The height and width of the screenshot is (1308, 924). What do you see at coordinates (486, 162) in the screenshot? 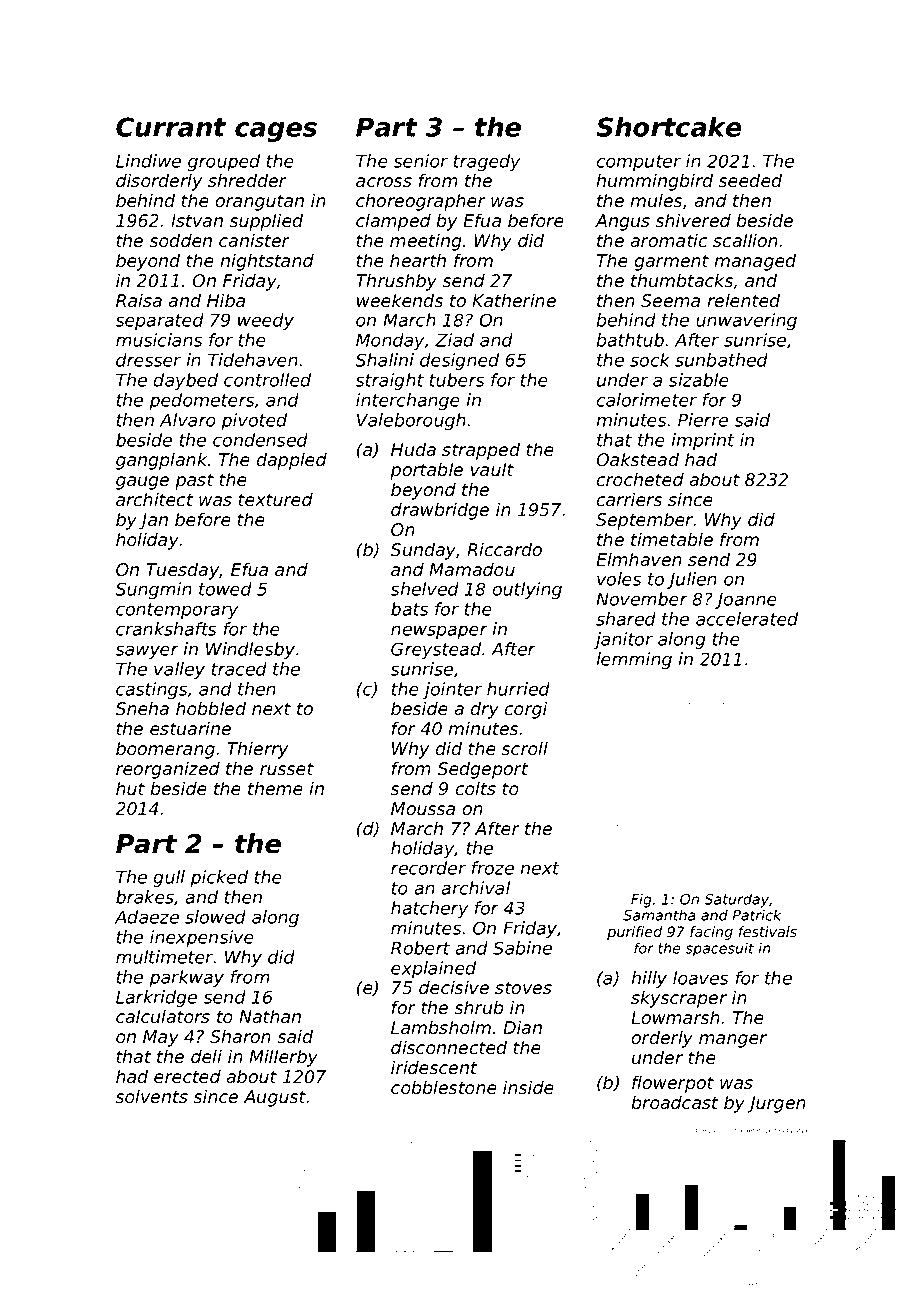
I see `tragedy` at bounding box center [486, 162].
